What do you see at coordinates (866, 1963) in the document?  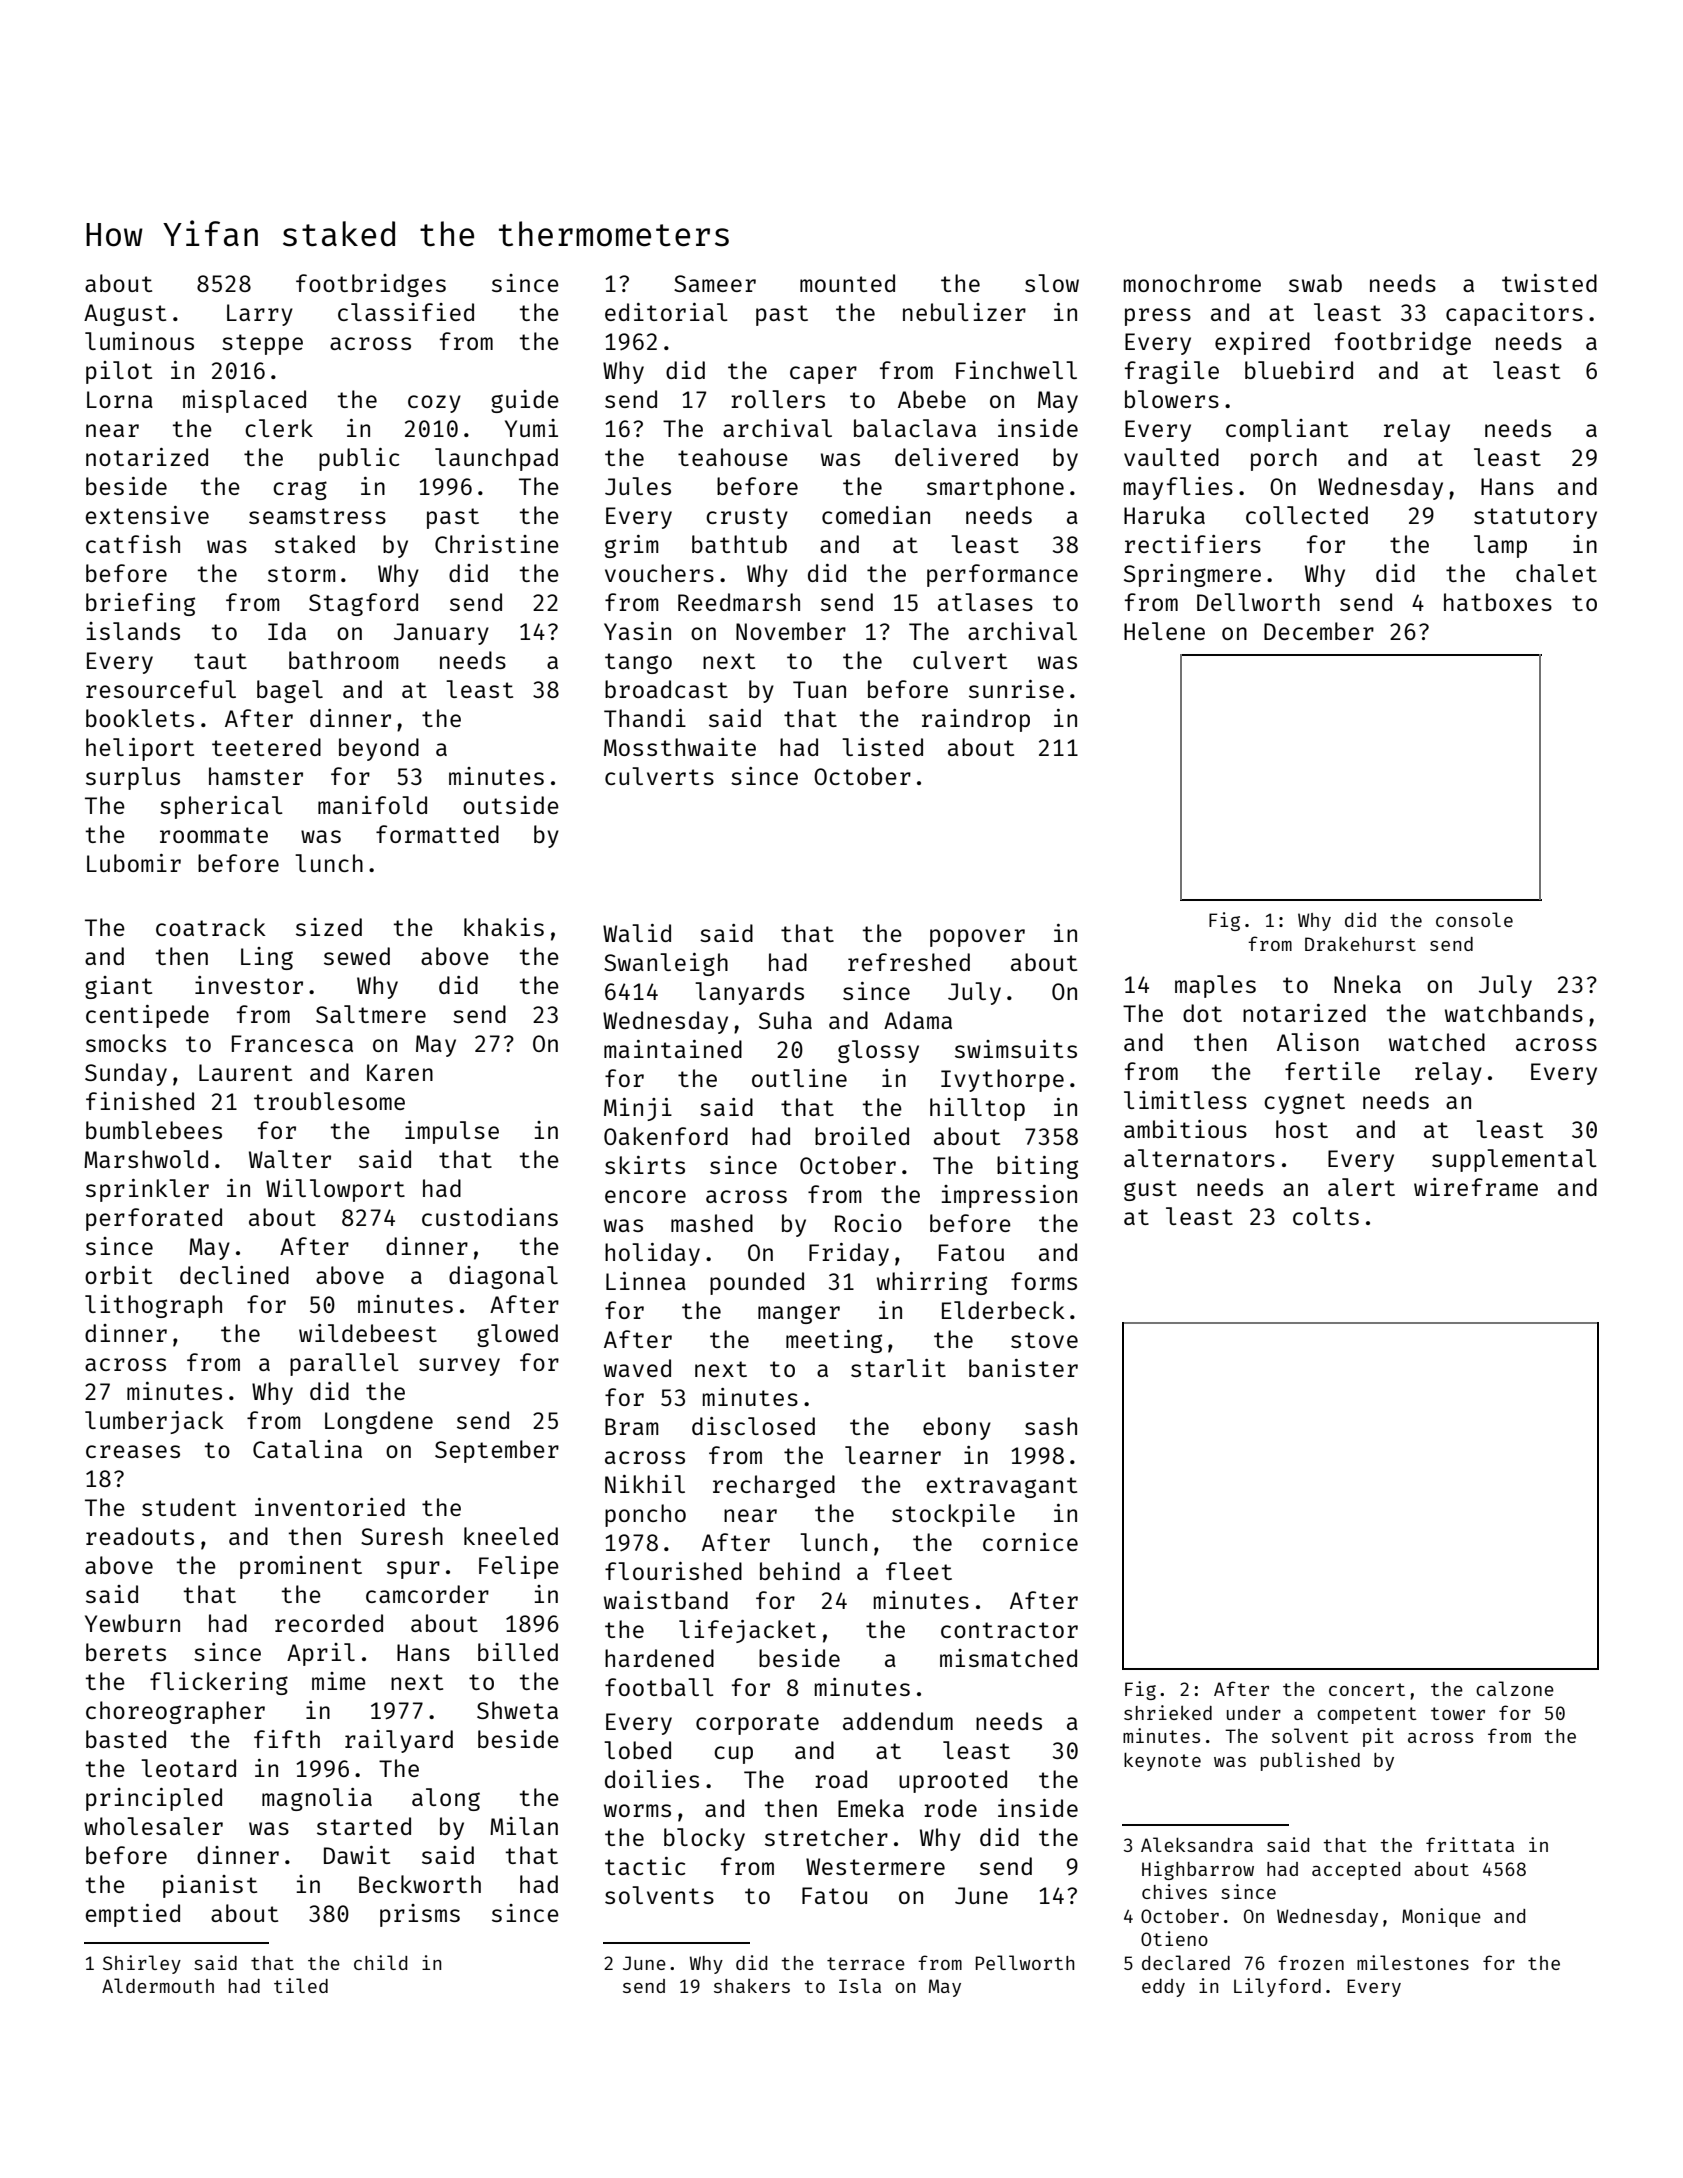 I see `terrace` at bounding box center [866, 1963].
